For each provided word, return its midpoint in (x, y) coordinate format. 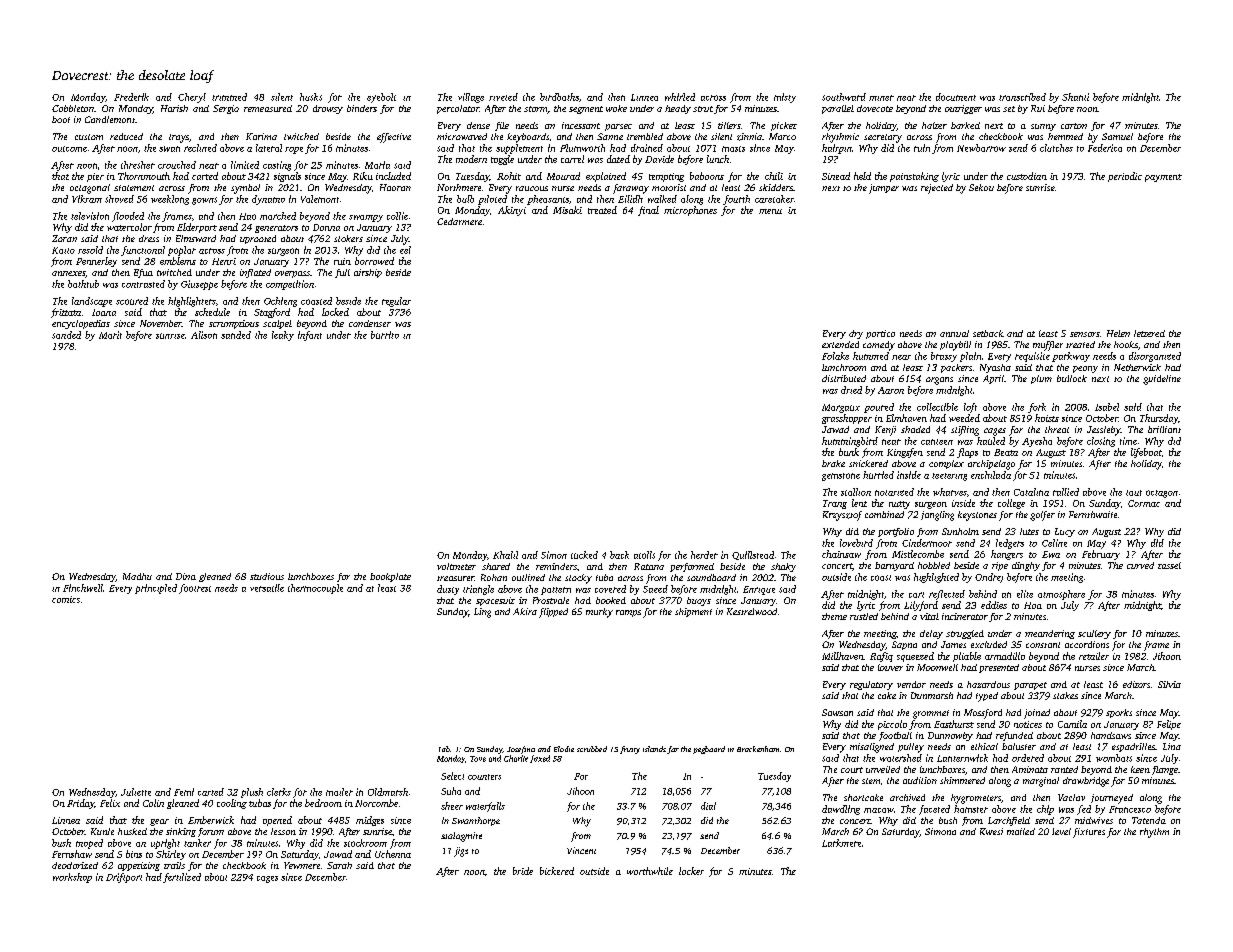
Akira (525, 611)
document (956, 97)
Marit (110, 335)
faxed (540, 759)
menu (770, 211)
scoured (132, 301)
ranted (1064, 769)
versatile (267, 588)
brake (833, 463)
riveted (503, 97)
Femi (184, 792)
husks (311, 97)
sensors (1085, 334)
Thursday (1159, 419)
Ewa (1051, 554)
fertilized (182, 878)
